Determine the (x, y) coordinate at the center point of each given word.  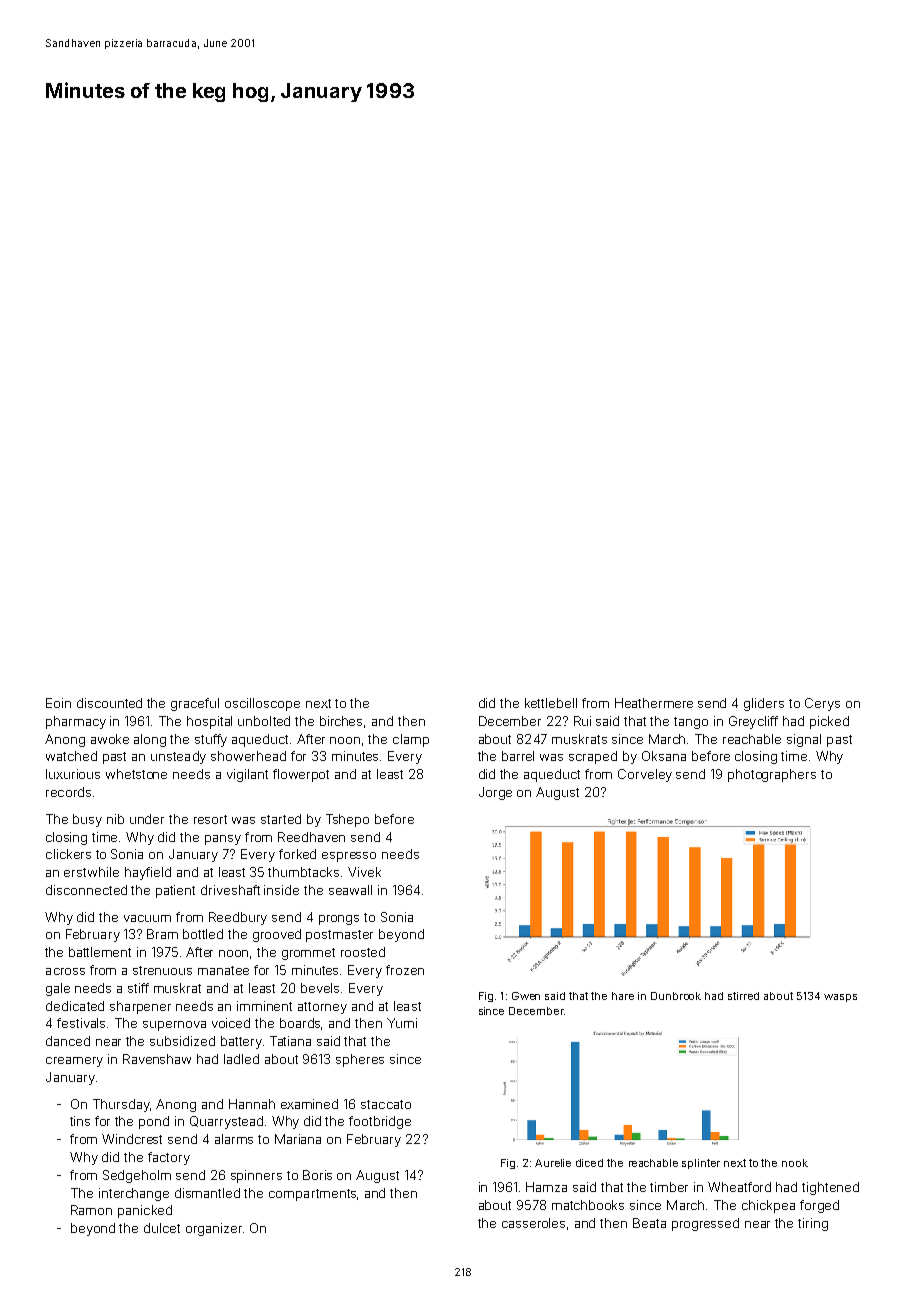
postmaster (339, 936)
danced (68, 1041)
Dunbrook (676, 996)
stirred (743, 996)
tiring (813, 1224)
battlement (100, 952)
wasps (840, 998)
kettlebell (551, 703)
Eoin (58, 703)
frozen (405, 970)
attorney (322, 1008)
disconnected (86, 890)
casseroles (533, 1223)
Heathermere (654, 703)
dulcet (162, 1228)
